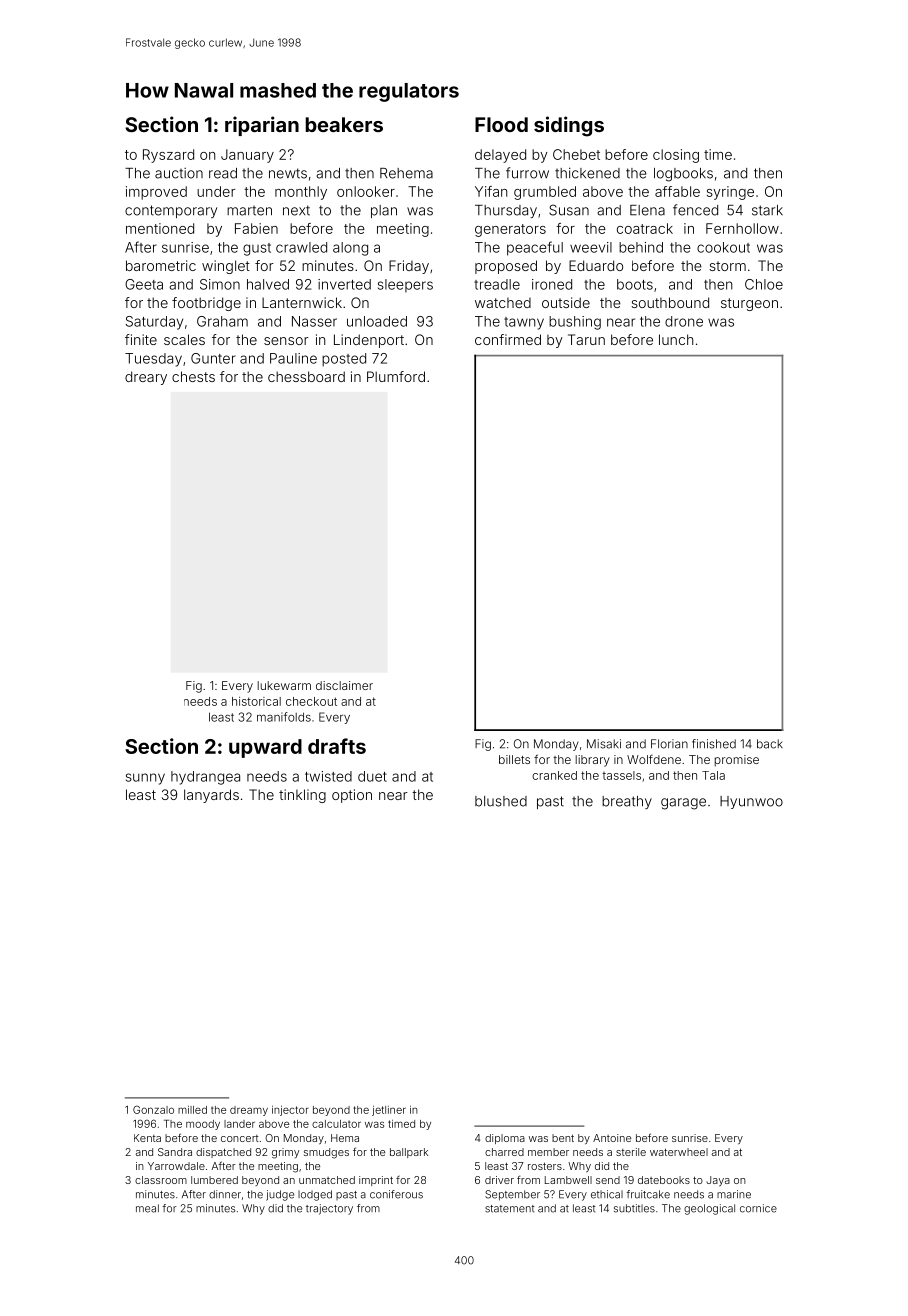 The image size is (908, 1316). I want to click on Misaki, so click(604, 744).
